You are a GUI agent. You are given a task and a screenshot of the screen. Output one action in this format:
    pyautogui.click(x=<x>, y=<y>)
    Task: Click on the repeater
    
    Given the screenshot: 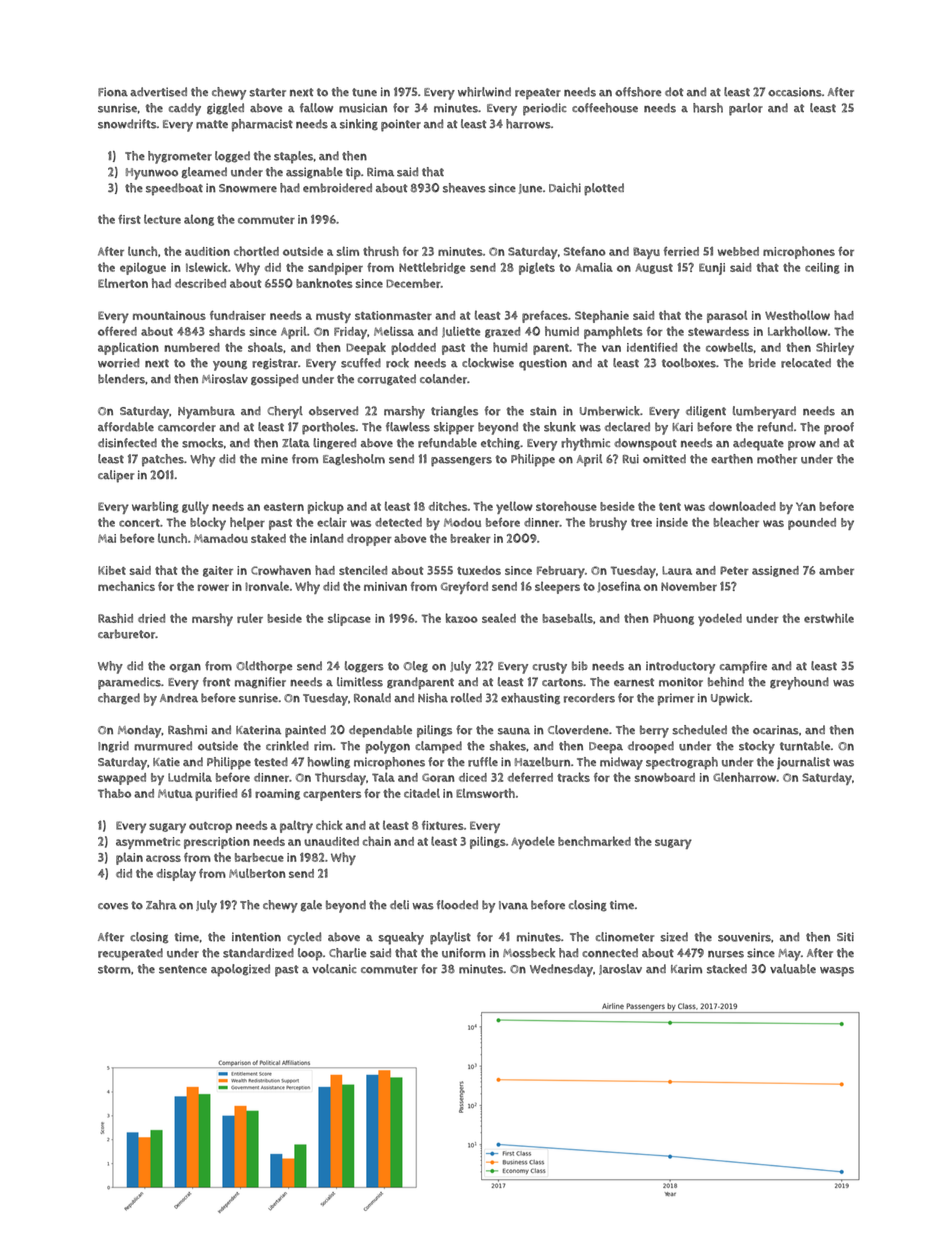 What is the action you would take?
    pyautogui.click(x=538, y=94)
